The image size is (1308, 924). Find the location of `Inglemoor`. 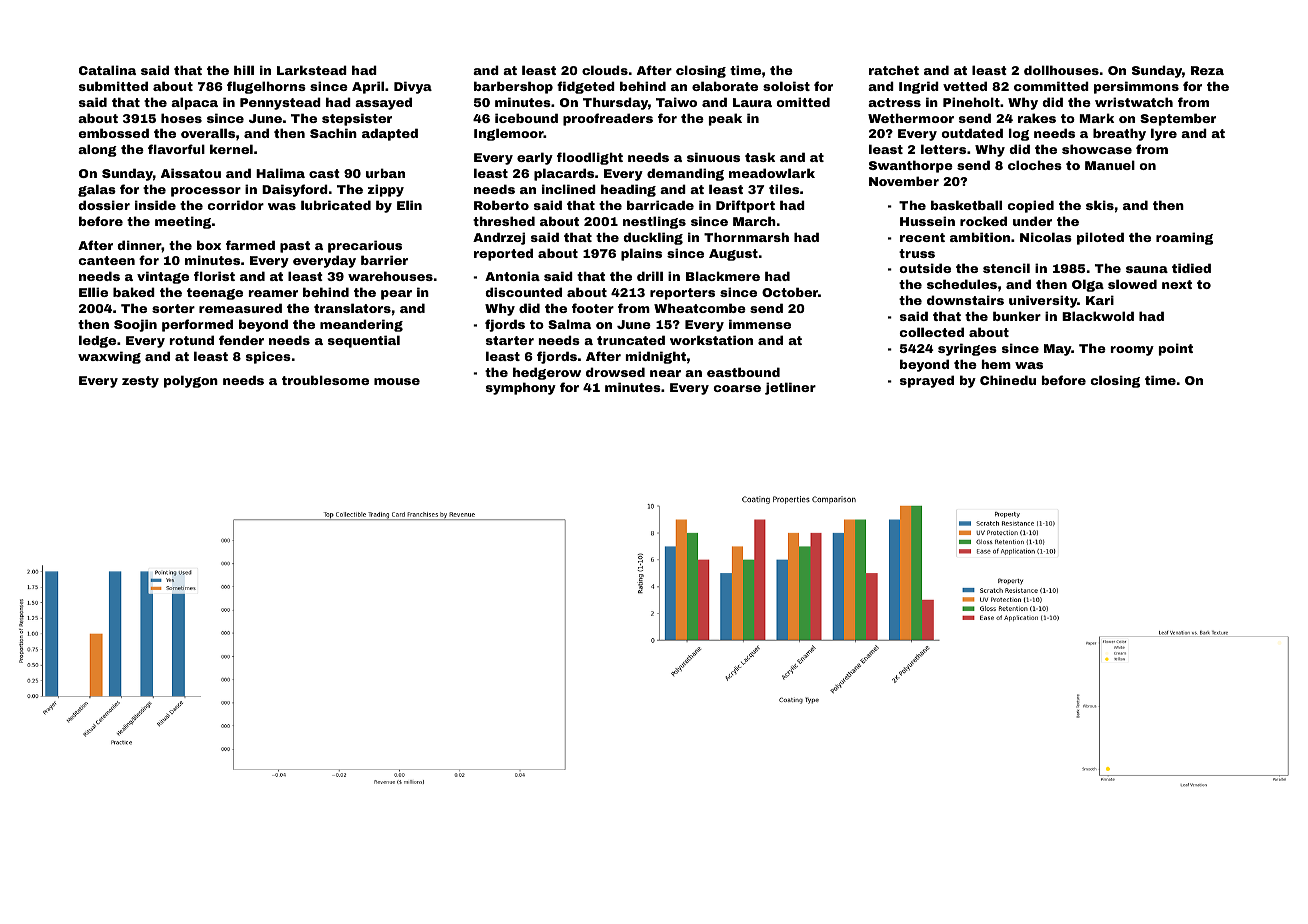

Inglemoor is located at coordinates (509, 134).
